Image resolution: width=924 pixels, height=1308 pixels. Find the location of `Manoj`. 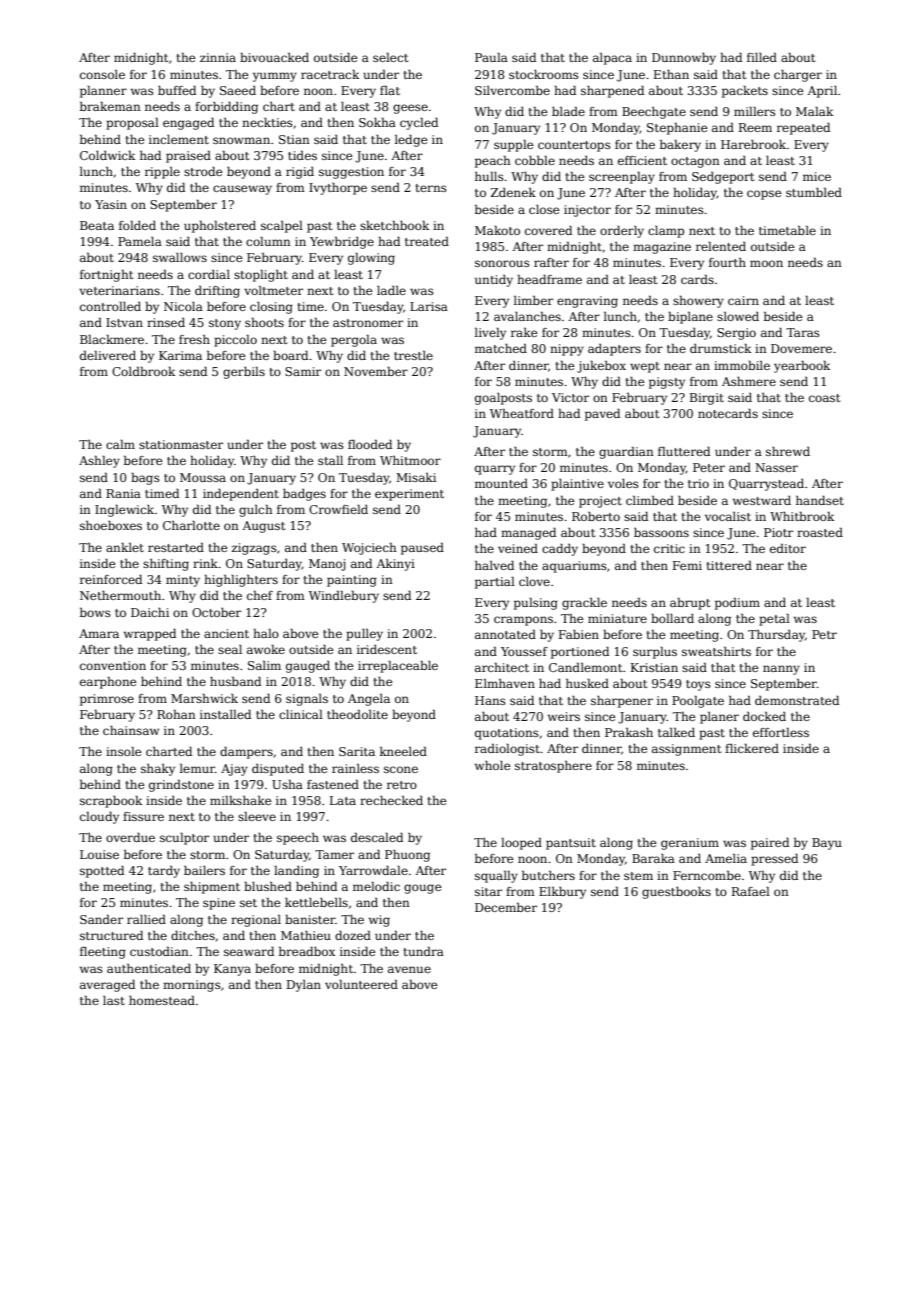

Manoj is located at coordinates (327, 565).
